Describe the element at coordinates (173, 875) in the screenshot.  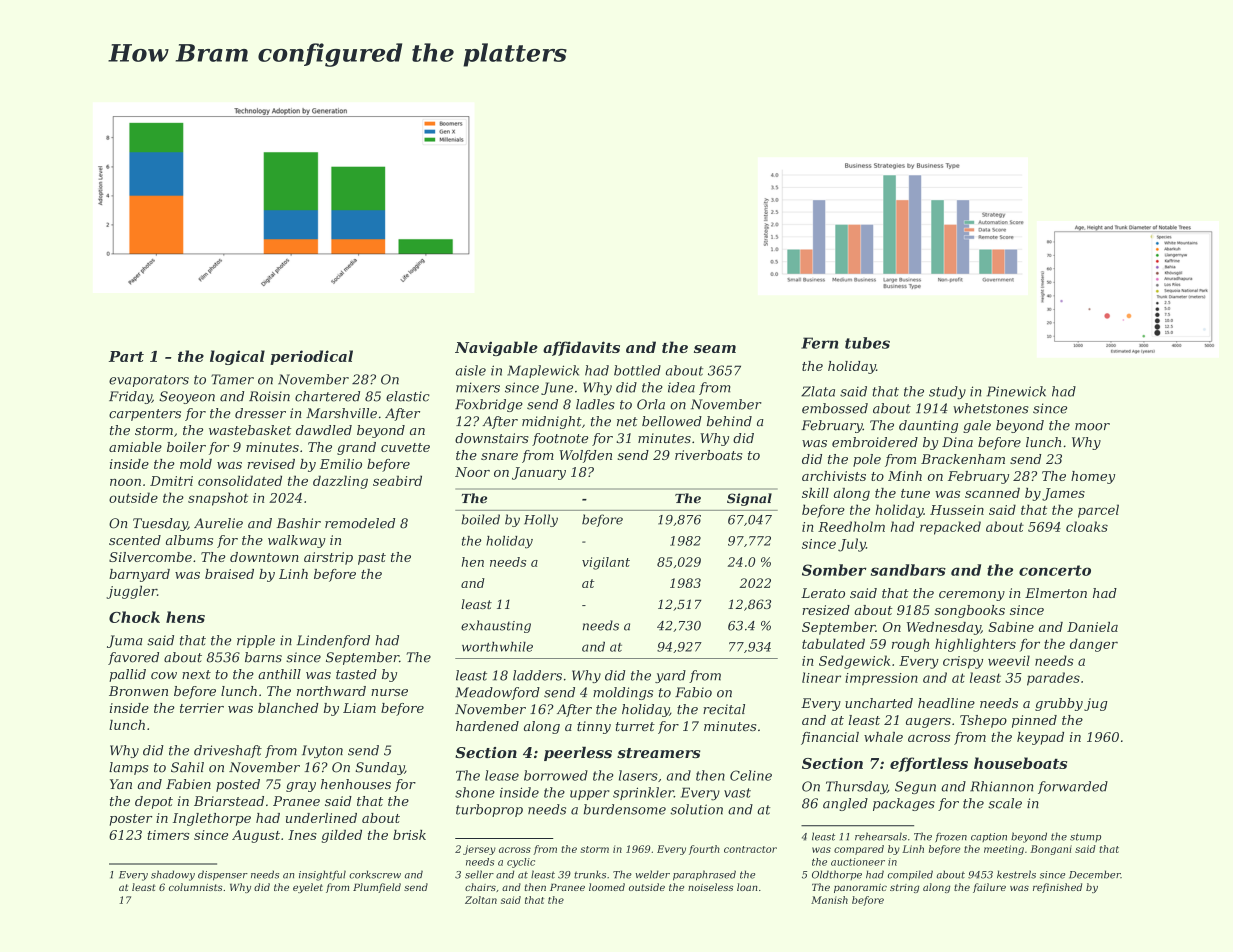
I see `shadowy` at that location.
